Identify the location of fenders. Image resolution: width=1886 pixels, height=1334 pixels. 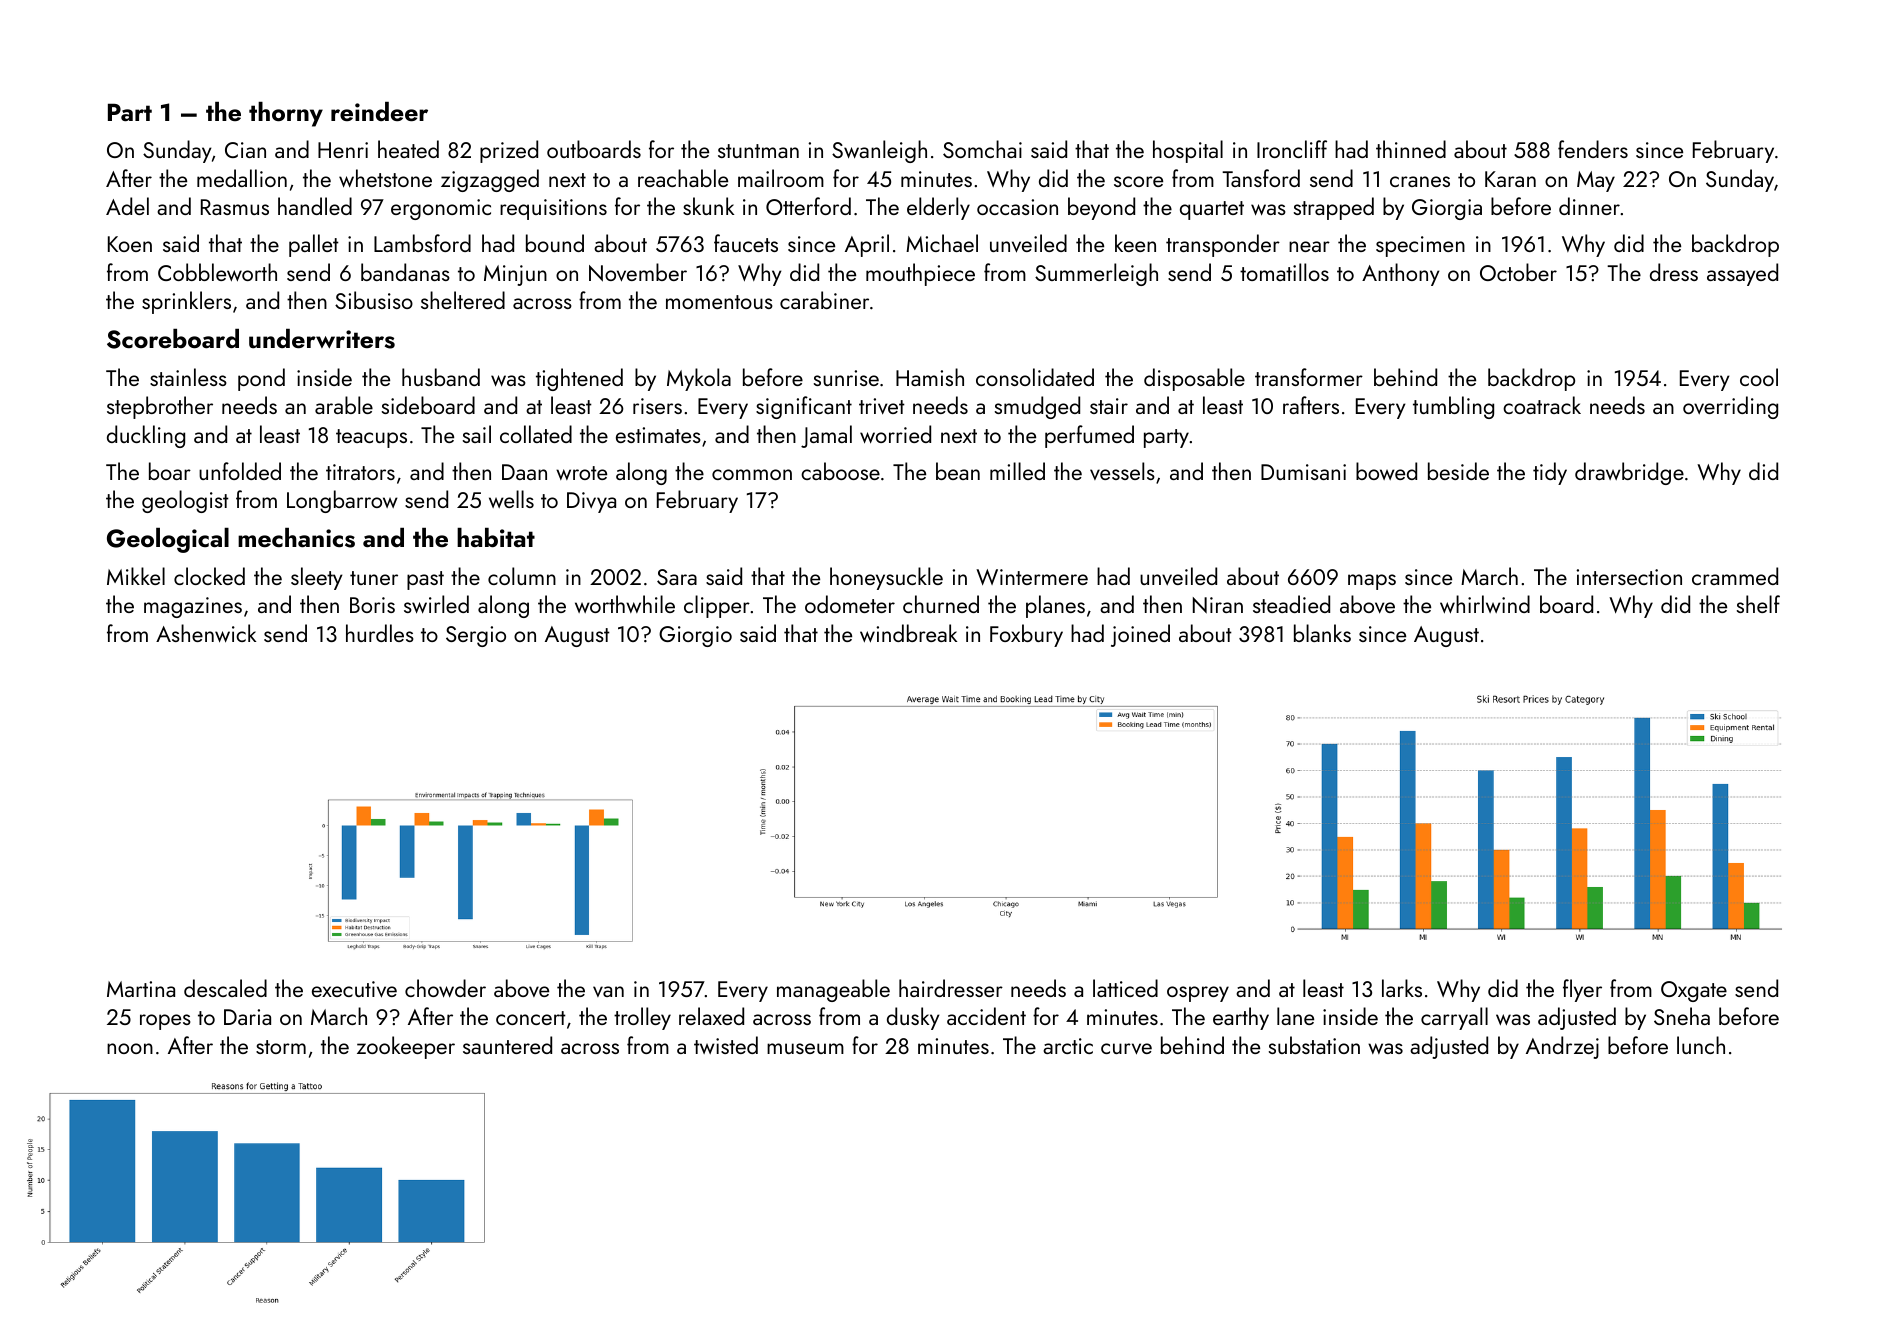
(1593, 149).
